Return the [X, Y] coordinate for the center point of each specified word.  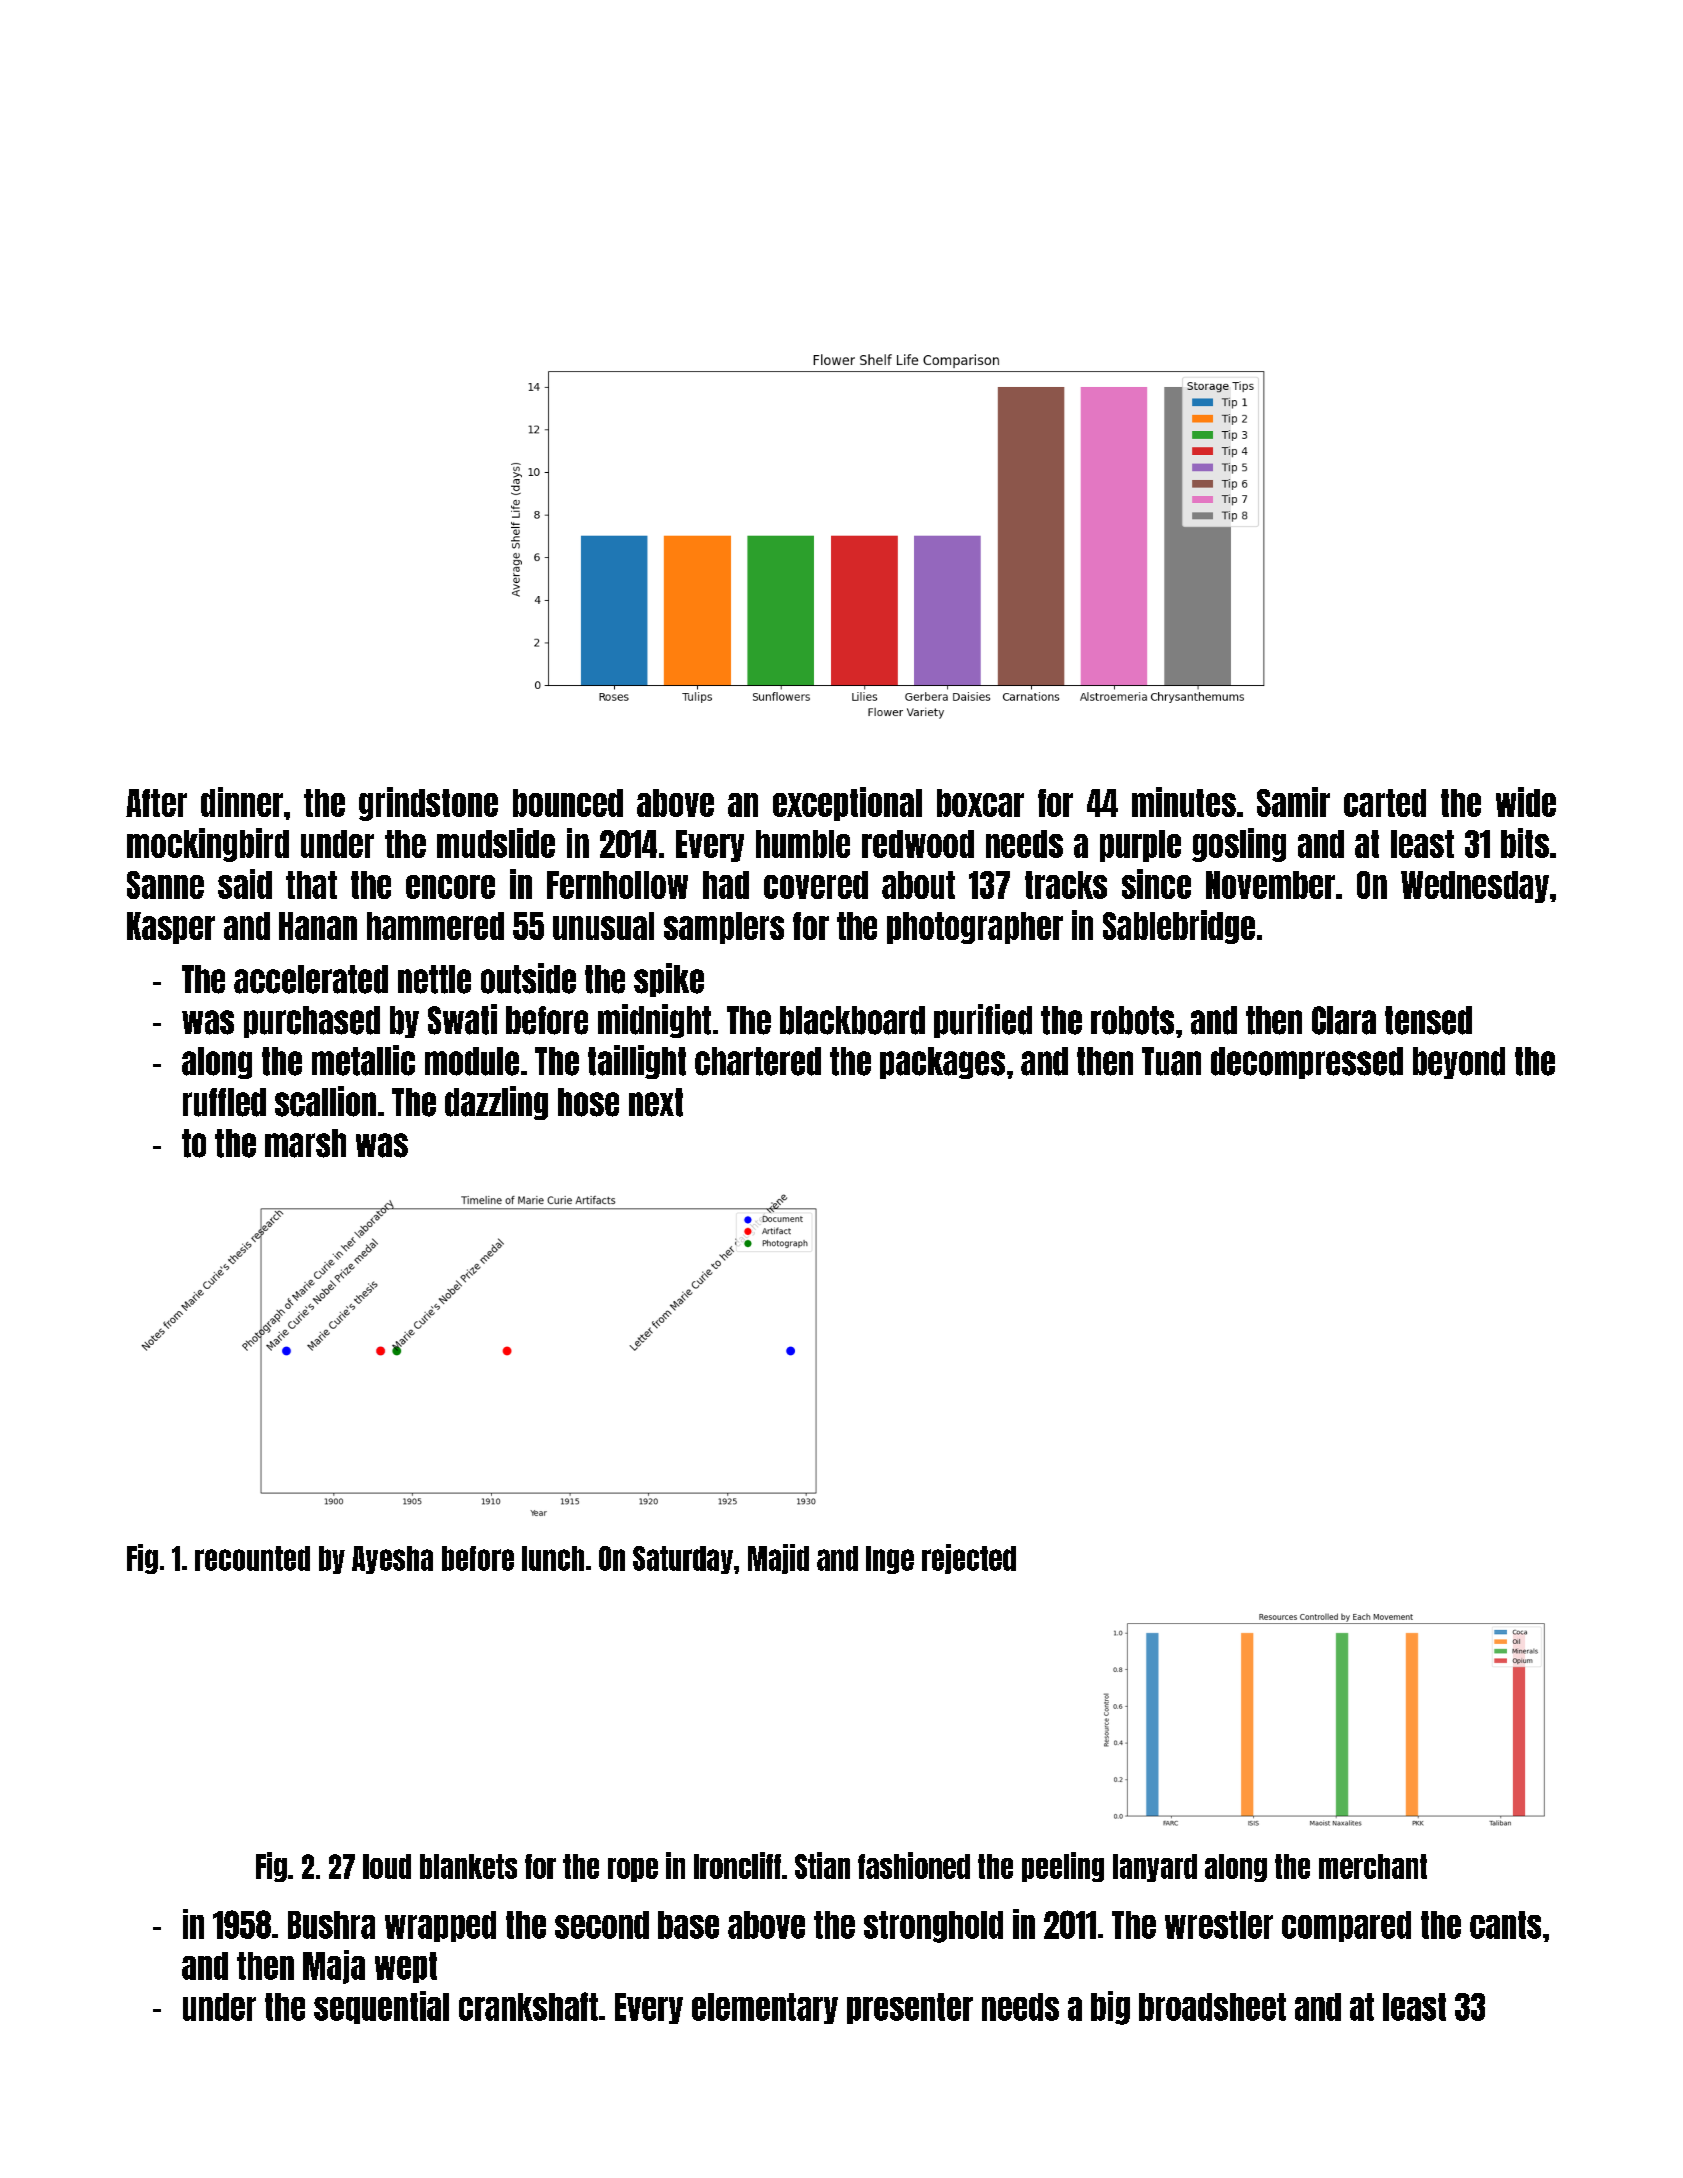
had [726, 885]
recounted [252, 1558]
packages [942, 1063]
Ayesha [392, 1560]
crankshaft [528, 2006]
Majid [778, 1559]
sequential [381, 2007]
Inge [890, 1560]
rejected [969, 1559]
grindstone [428, 804]
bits [1525, 843]
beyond [1459, 1063]
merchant [1373, 1866]
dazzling [496, 1103]
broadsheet [1212, 2007]
